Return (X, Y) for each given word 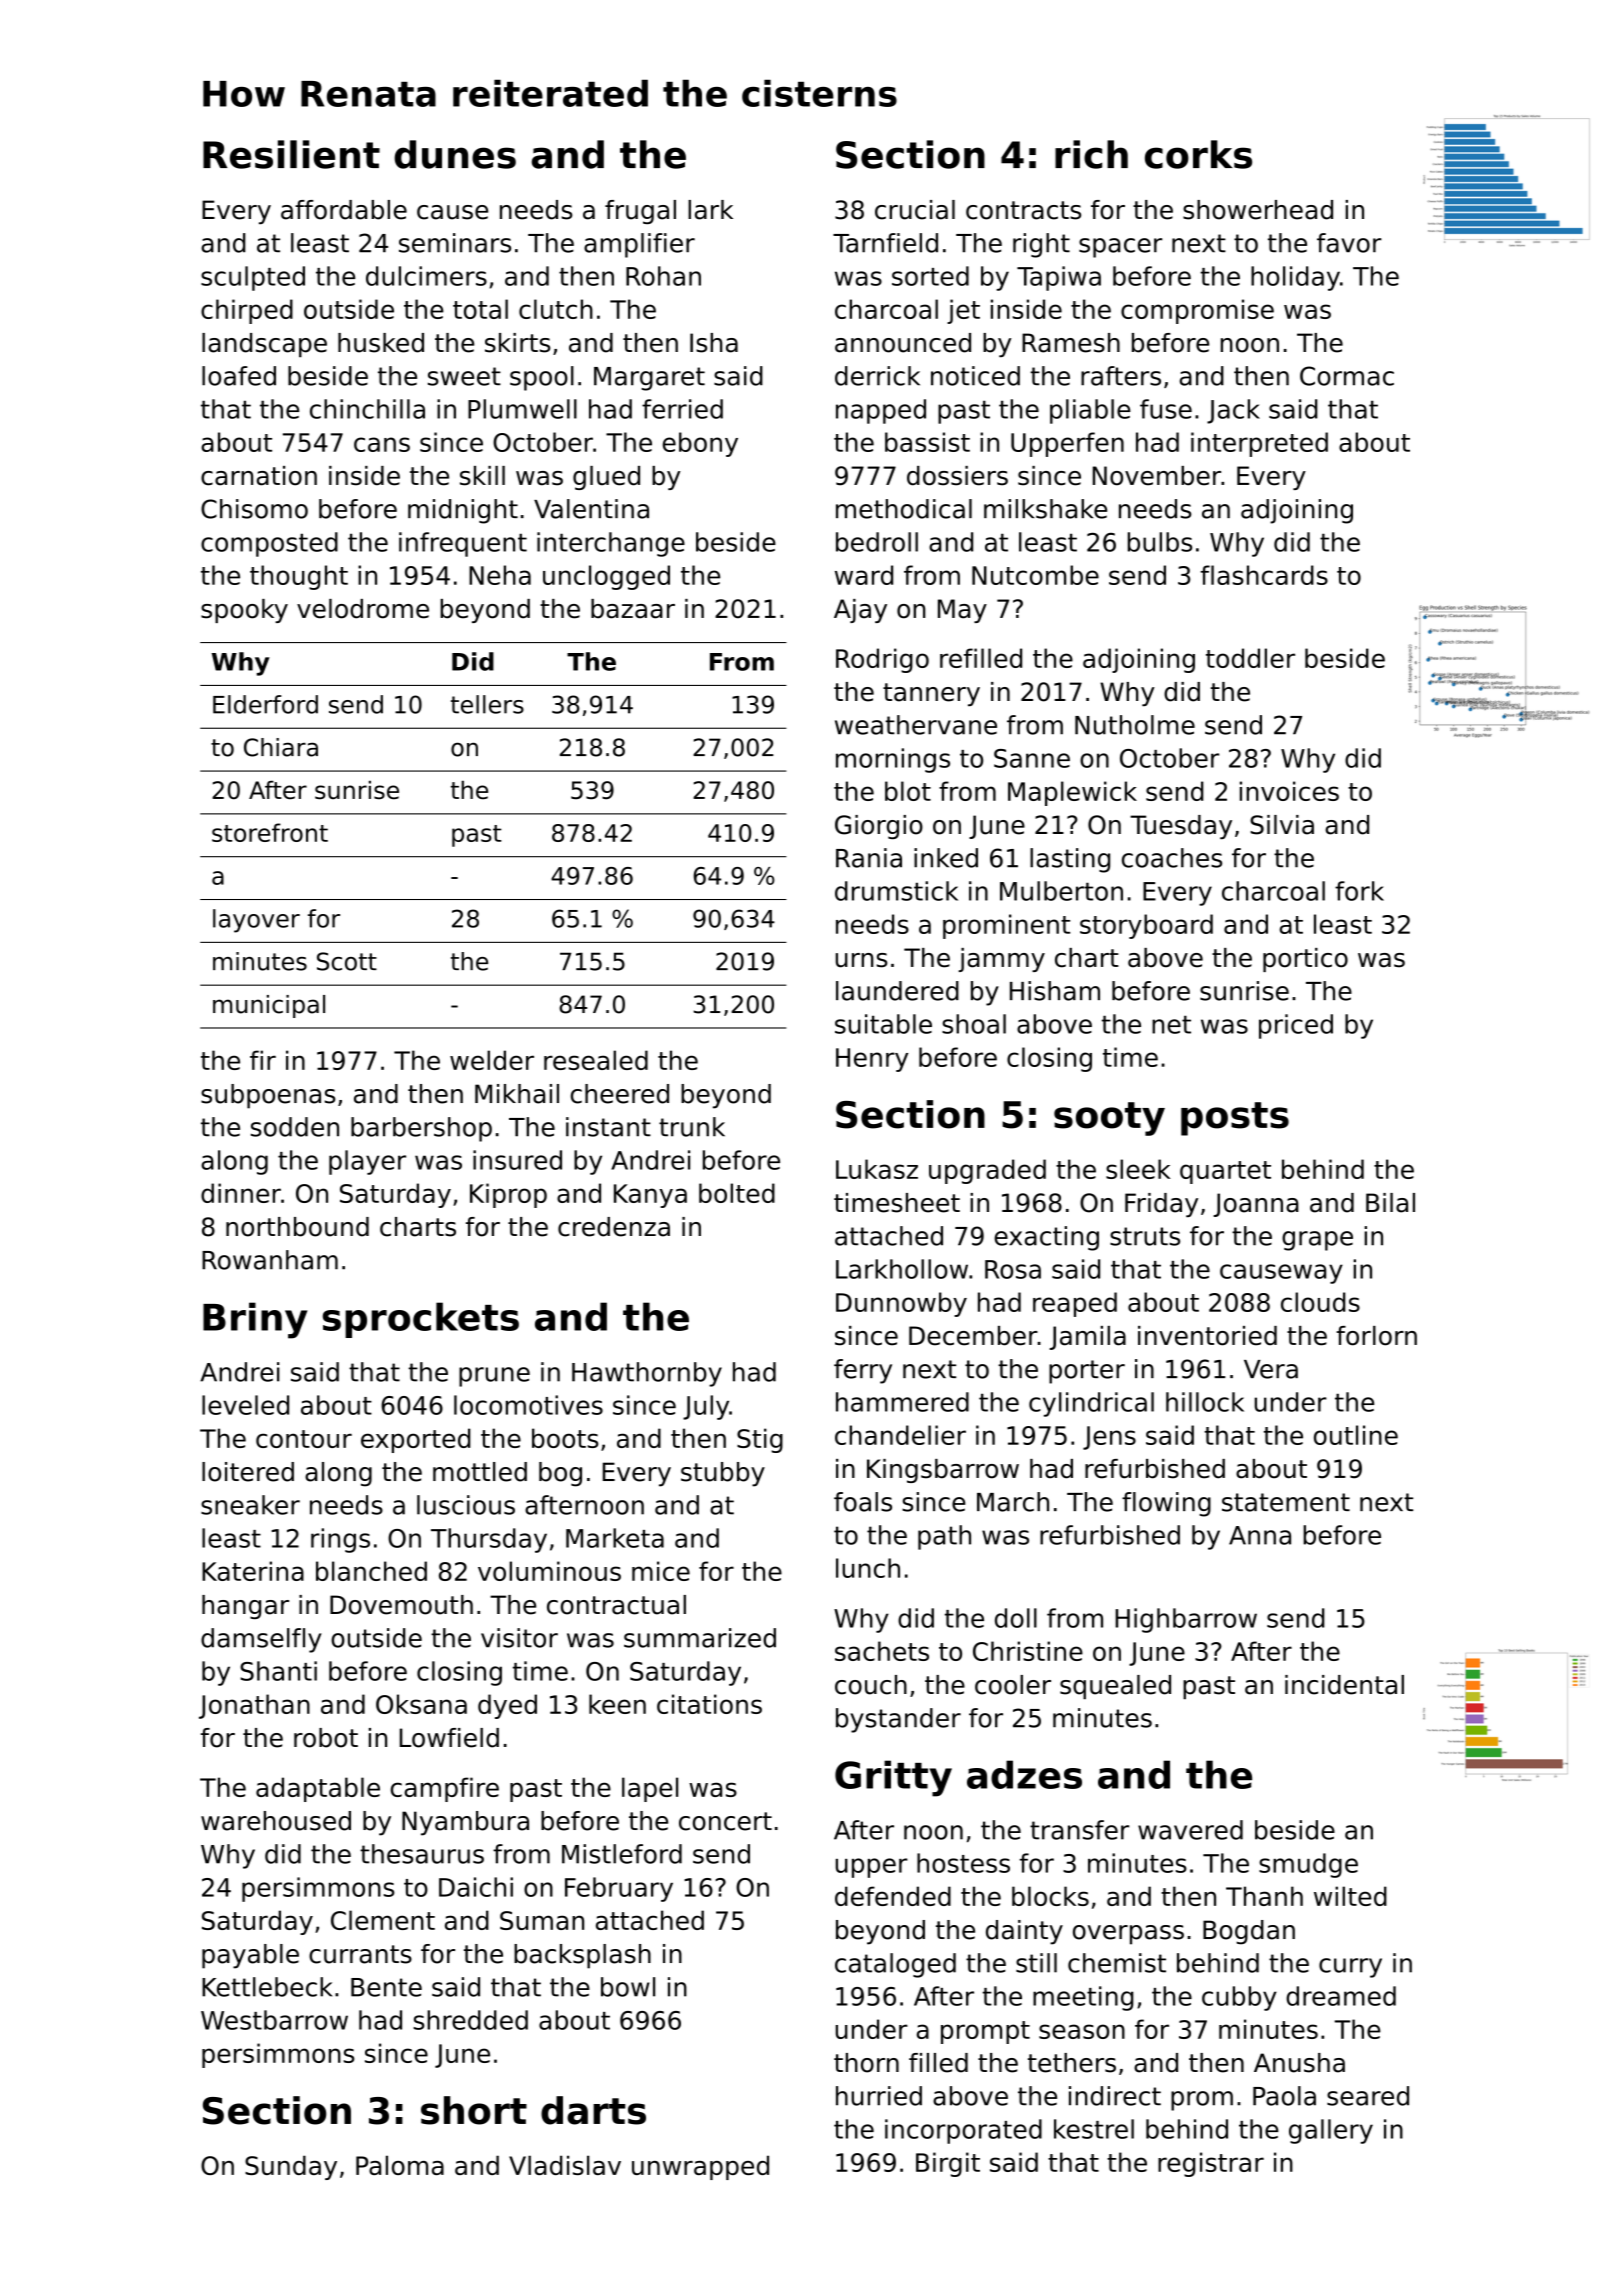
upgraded (987, 1171)
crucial (915, 210)
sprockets (421, 1320)
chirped (247, 311)
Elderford (265, 704)
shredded (470, 2020)
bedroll (877, 542)
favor (1349, 243)
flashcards (1264, 575)
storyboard (1146, 926)
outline (1356, 1435)
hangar (245, 1607)
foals (863, 1502)
